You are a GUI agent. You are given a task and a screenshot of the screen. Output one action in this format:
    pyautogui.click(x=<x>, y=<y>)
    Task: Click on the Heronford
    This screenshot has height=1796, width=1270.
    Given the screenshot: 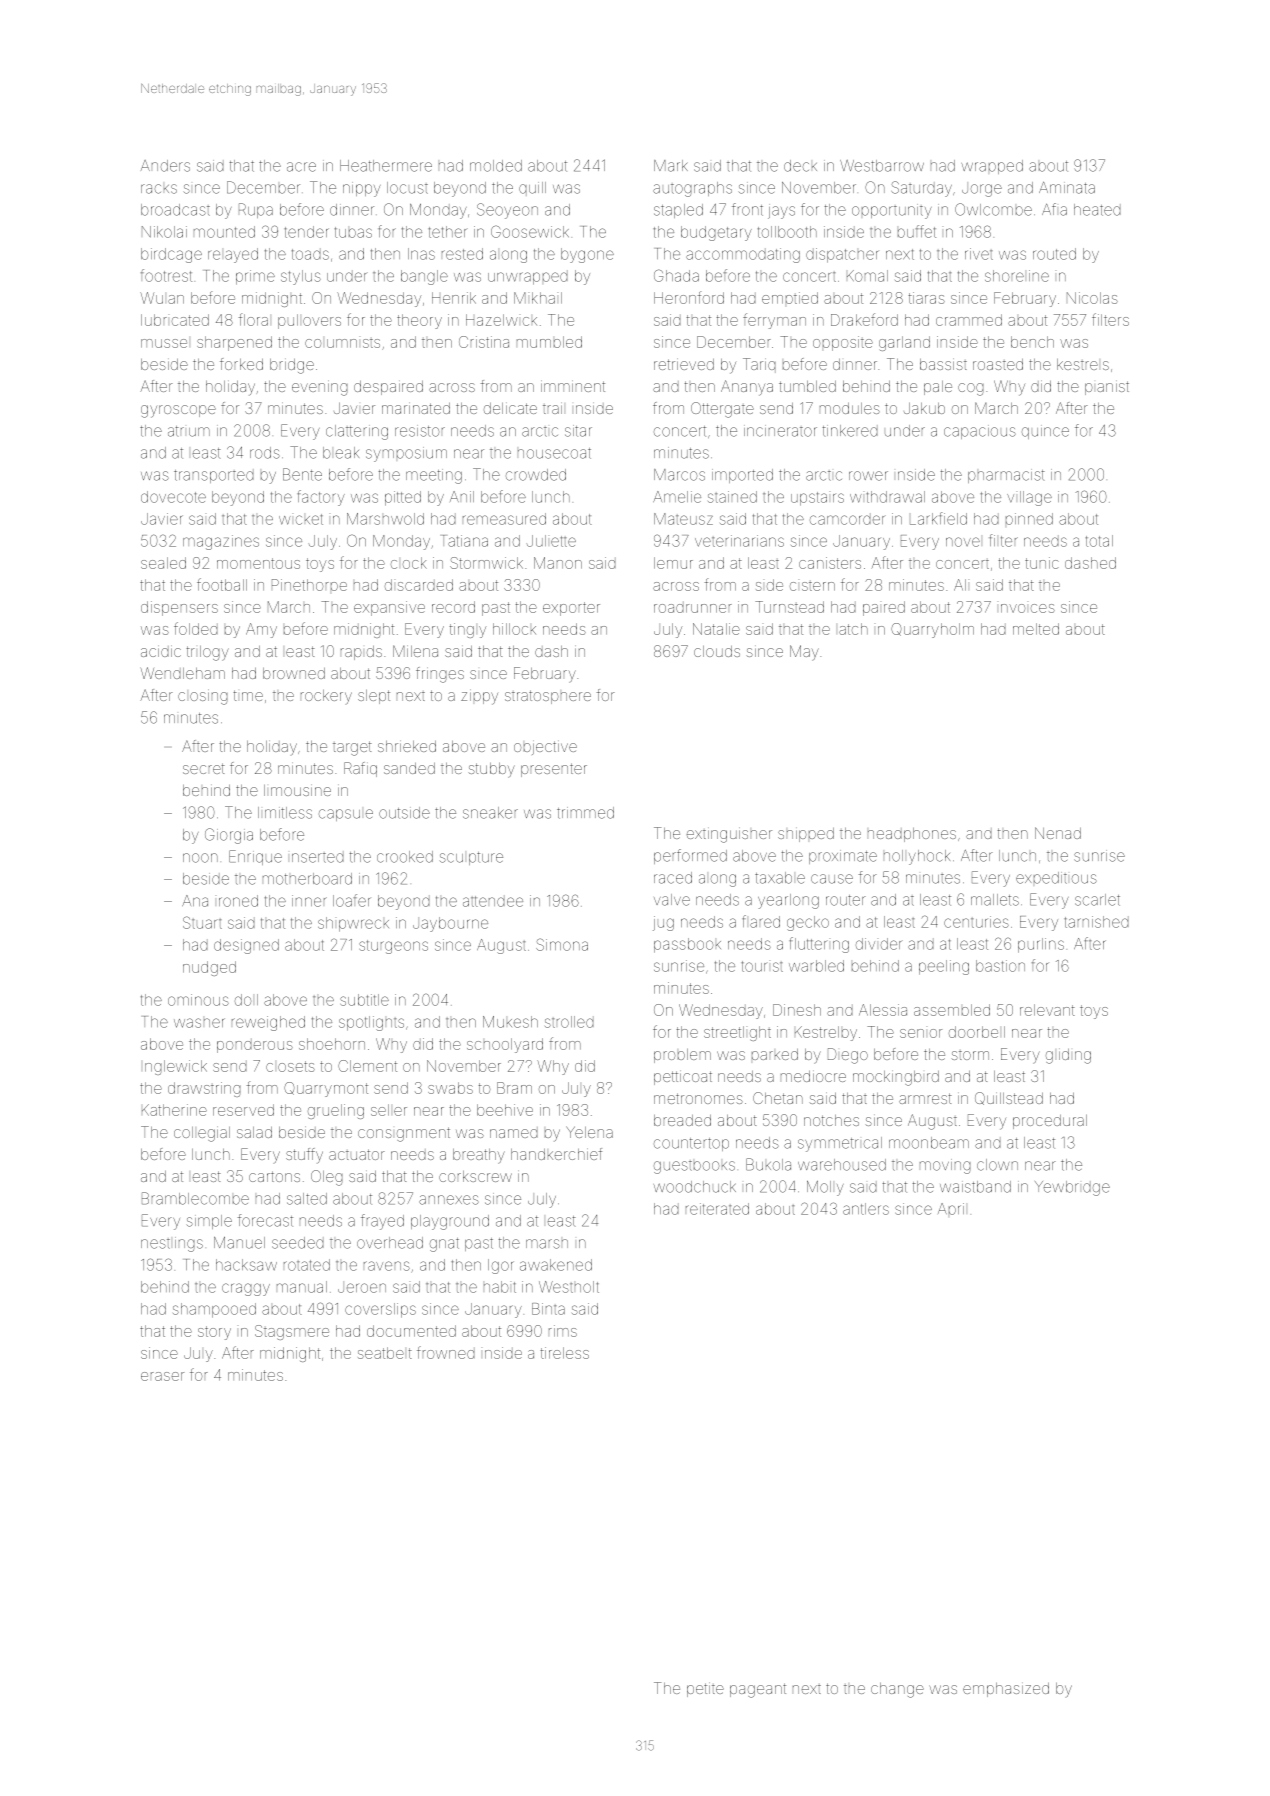 What is the action you would take?
    pyautogui.click(x=689, y=297)
